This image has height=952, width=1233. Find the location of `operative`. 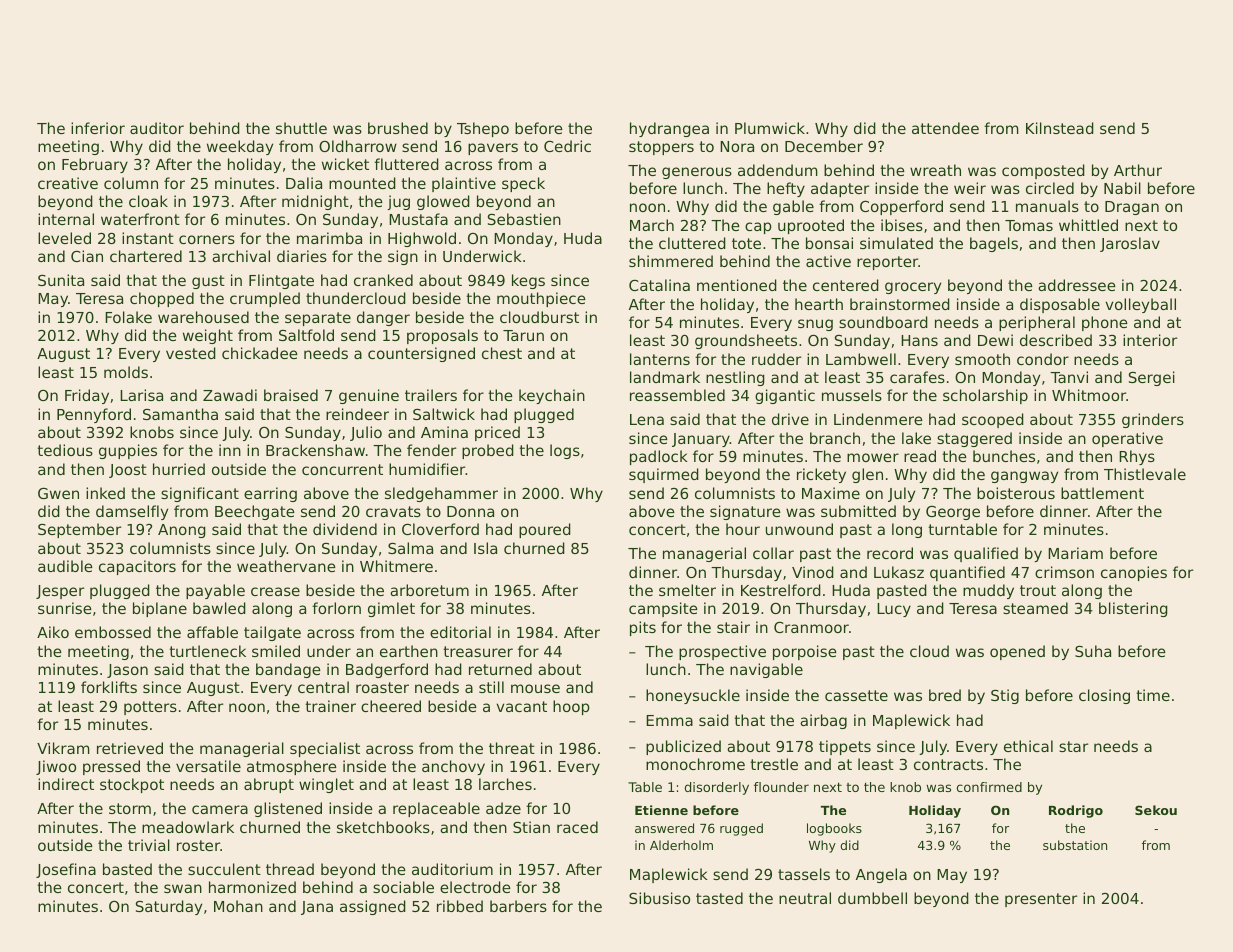

operative is located at coordinates (1127, 439).
